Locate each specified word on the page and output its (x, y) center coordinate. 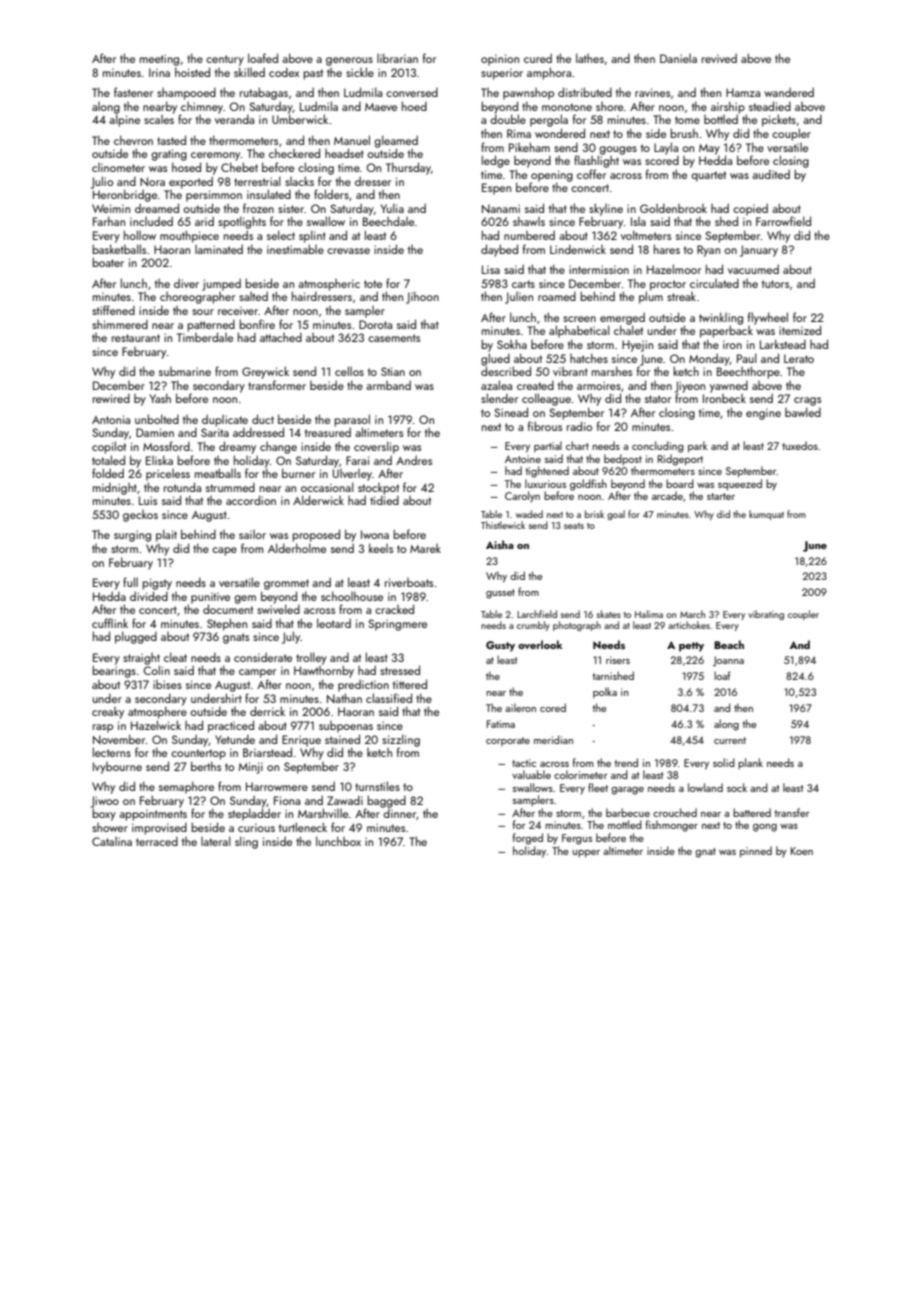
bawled (803, 412)
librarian (397, 58)
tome (687, 120)
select (281, 235)
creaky (108, 713)
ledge (496, 161)
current (730, 740)
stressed (400, 670)
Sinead (511, 412)
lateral (216, 841)
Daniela (678, 58)
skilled (249, 72)
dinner (399, 813)
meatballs (218, 473)
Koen (802, 851)
